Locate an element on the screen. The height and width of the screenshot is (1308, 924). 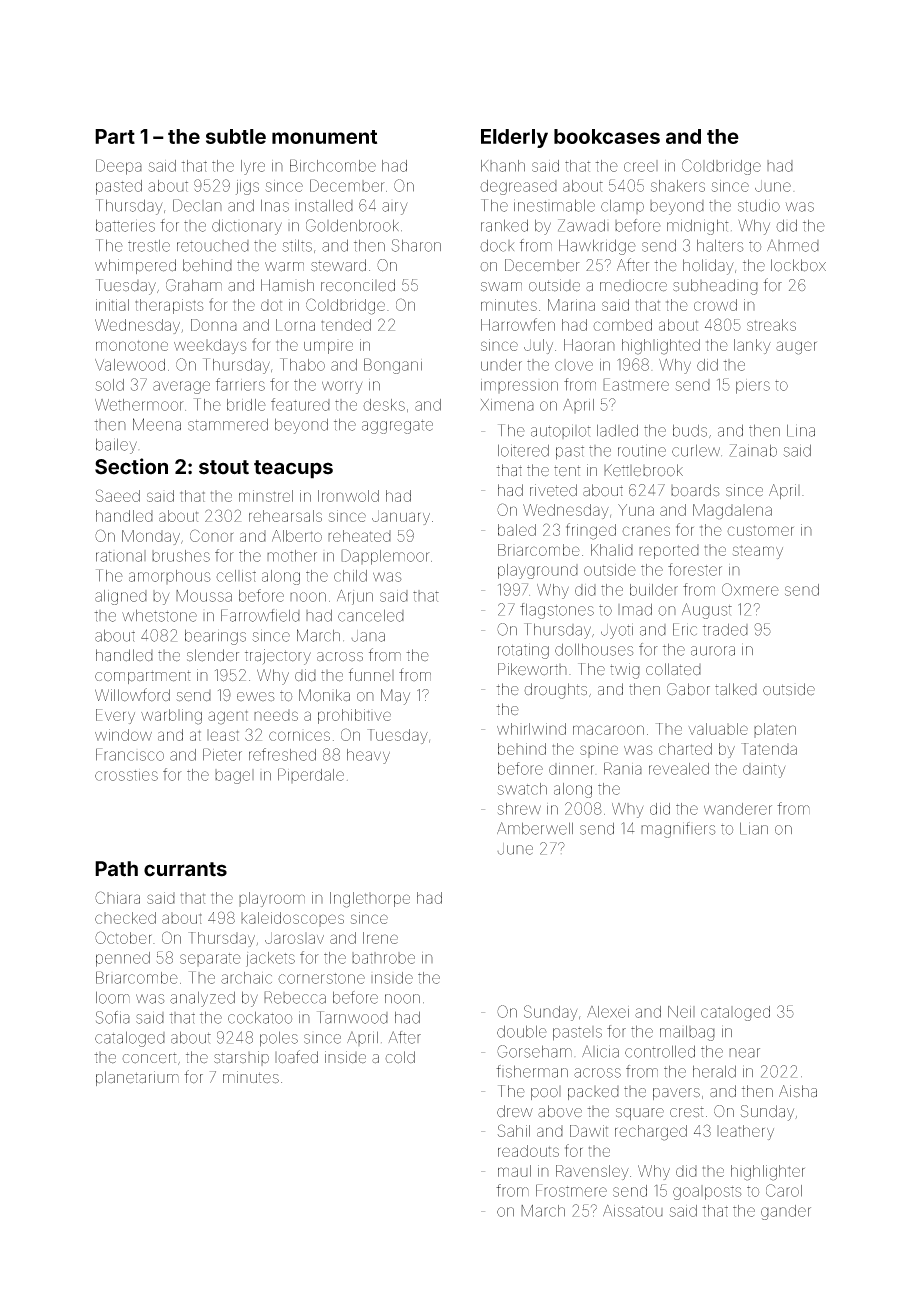
Eastmere is located at coordinates (636, 384).
